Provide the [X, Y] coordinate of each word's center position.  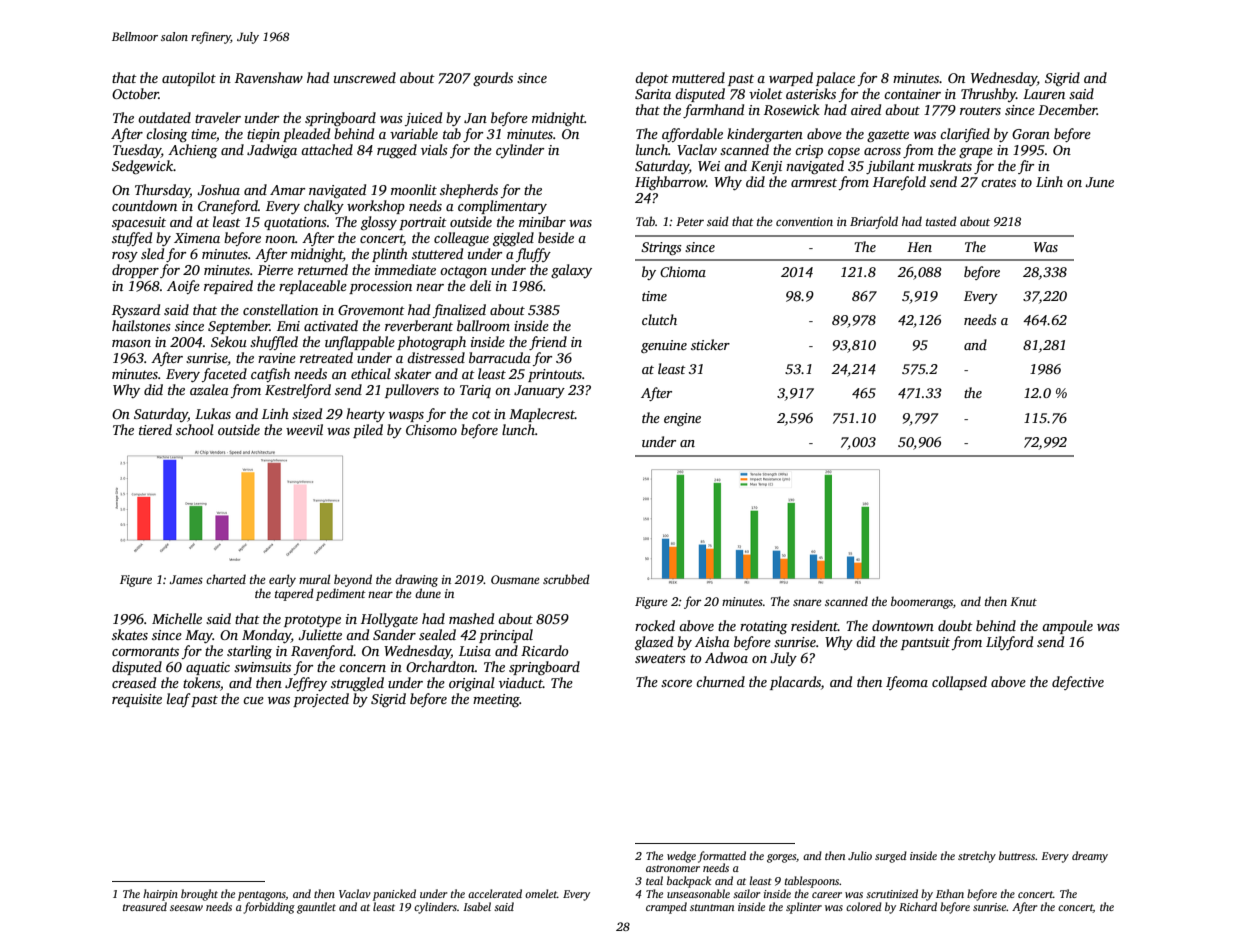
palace [835, 79]
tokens [201, 682]
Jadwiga [272, 151]
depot [652, 79]
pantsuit [925, 643]
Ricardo [545, 650]
